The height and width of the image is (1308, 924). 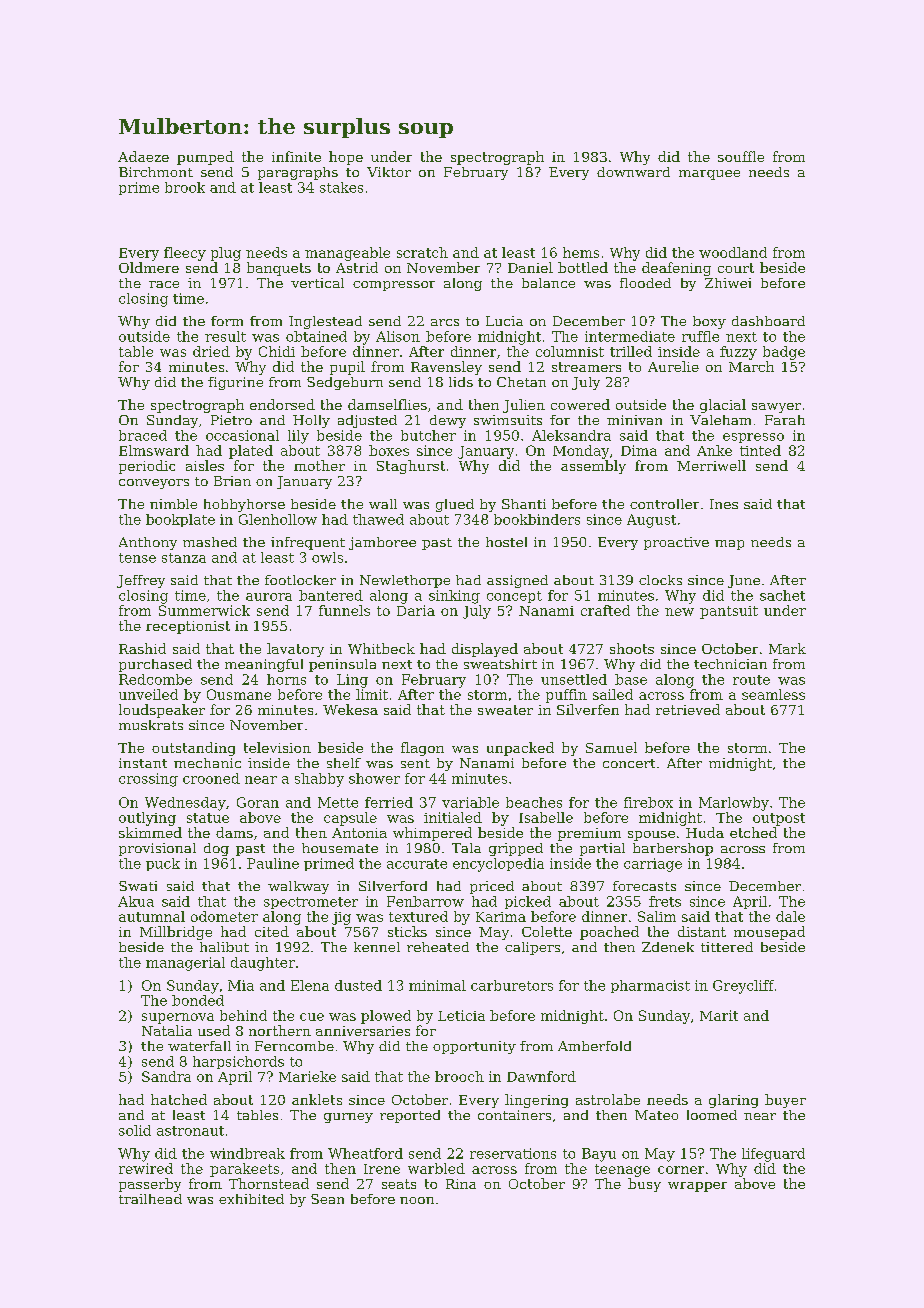 I want to click on Ravensley, so click(x=446, y=368).
